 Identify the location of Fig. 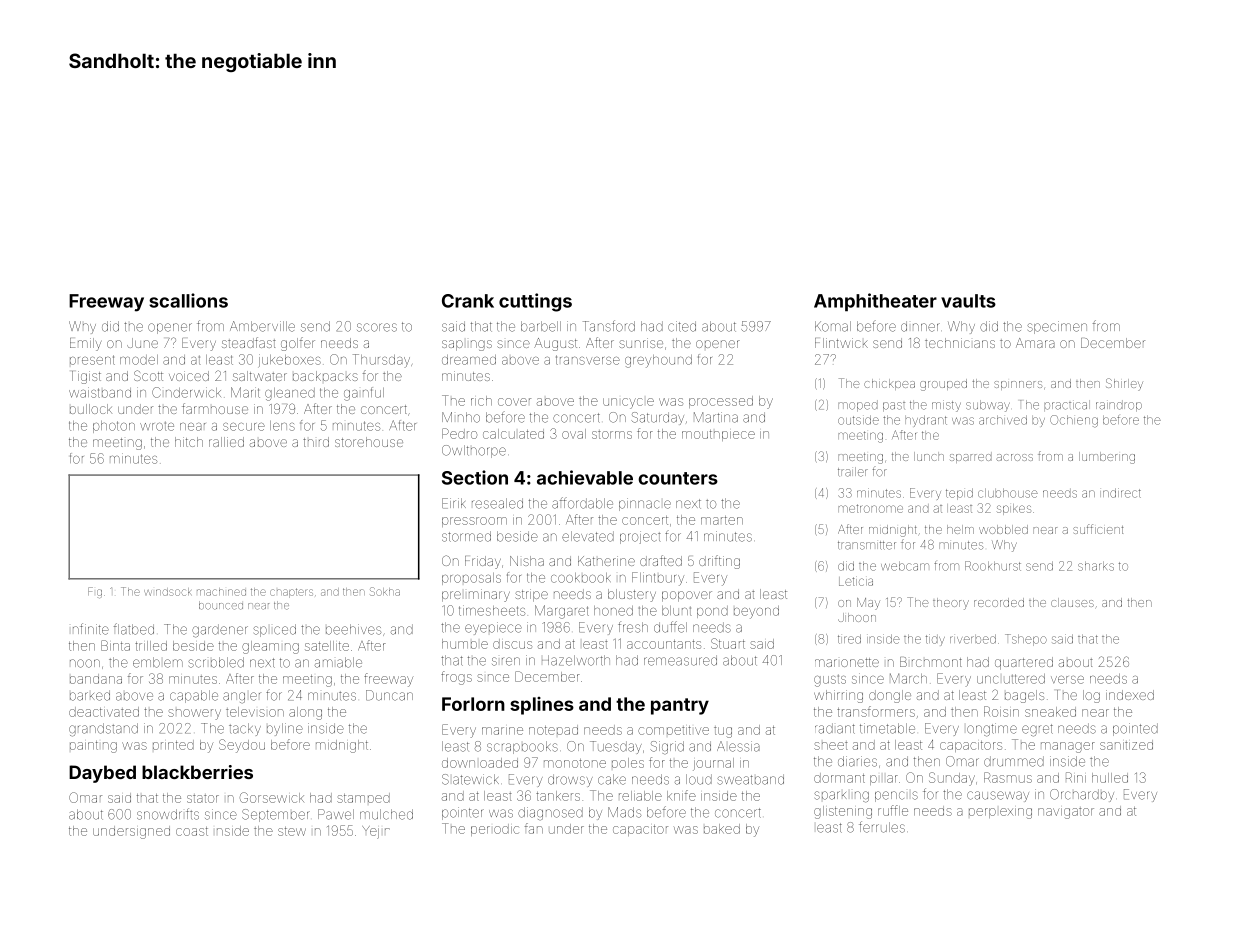
(95, 592).
